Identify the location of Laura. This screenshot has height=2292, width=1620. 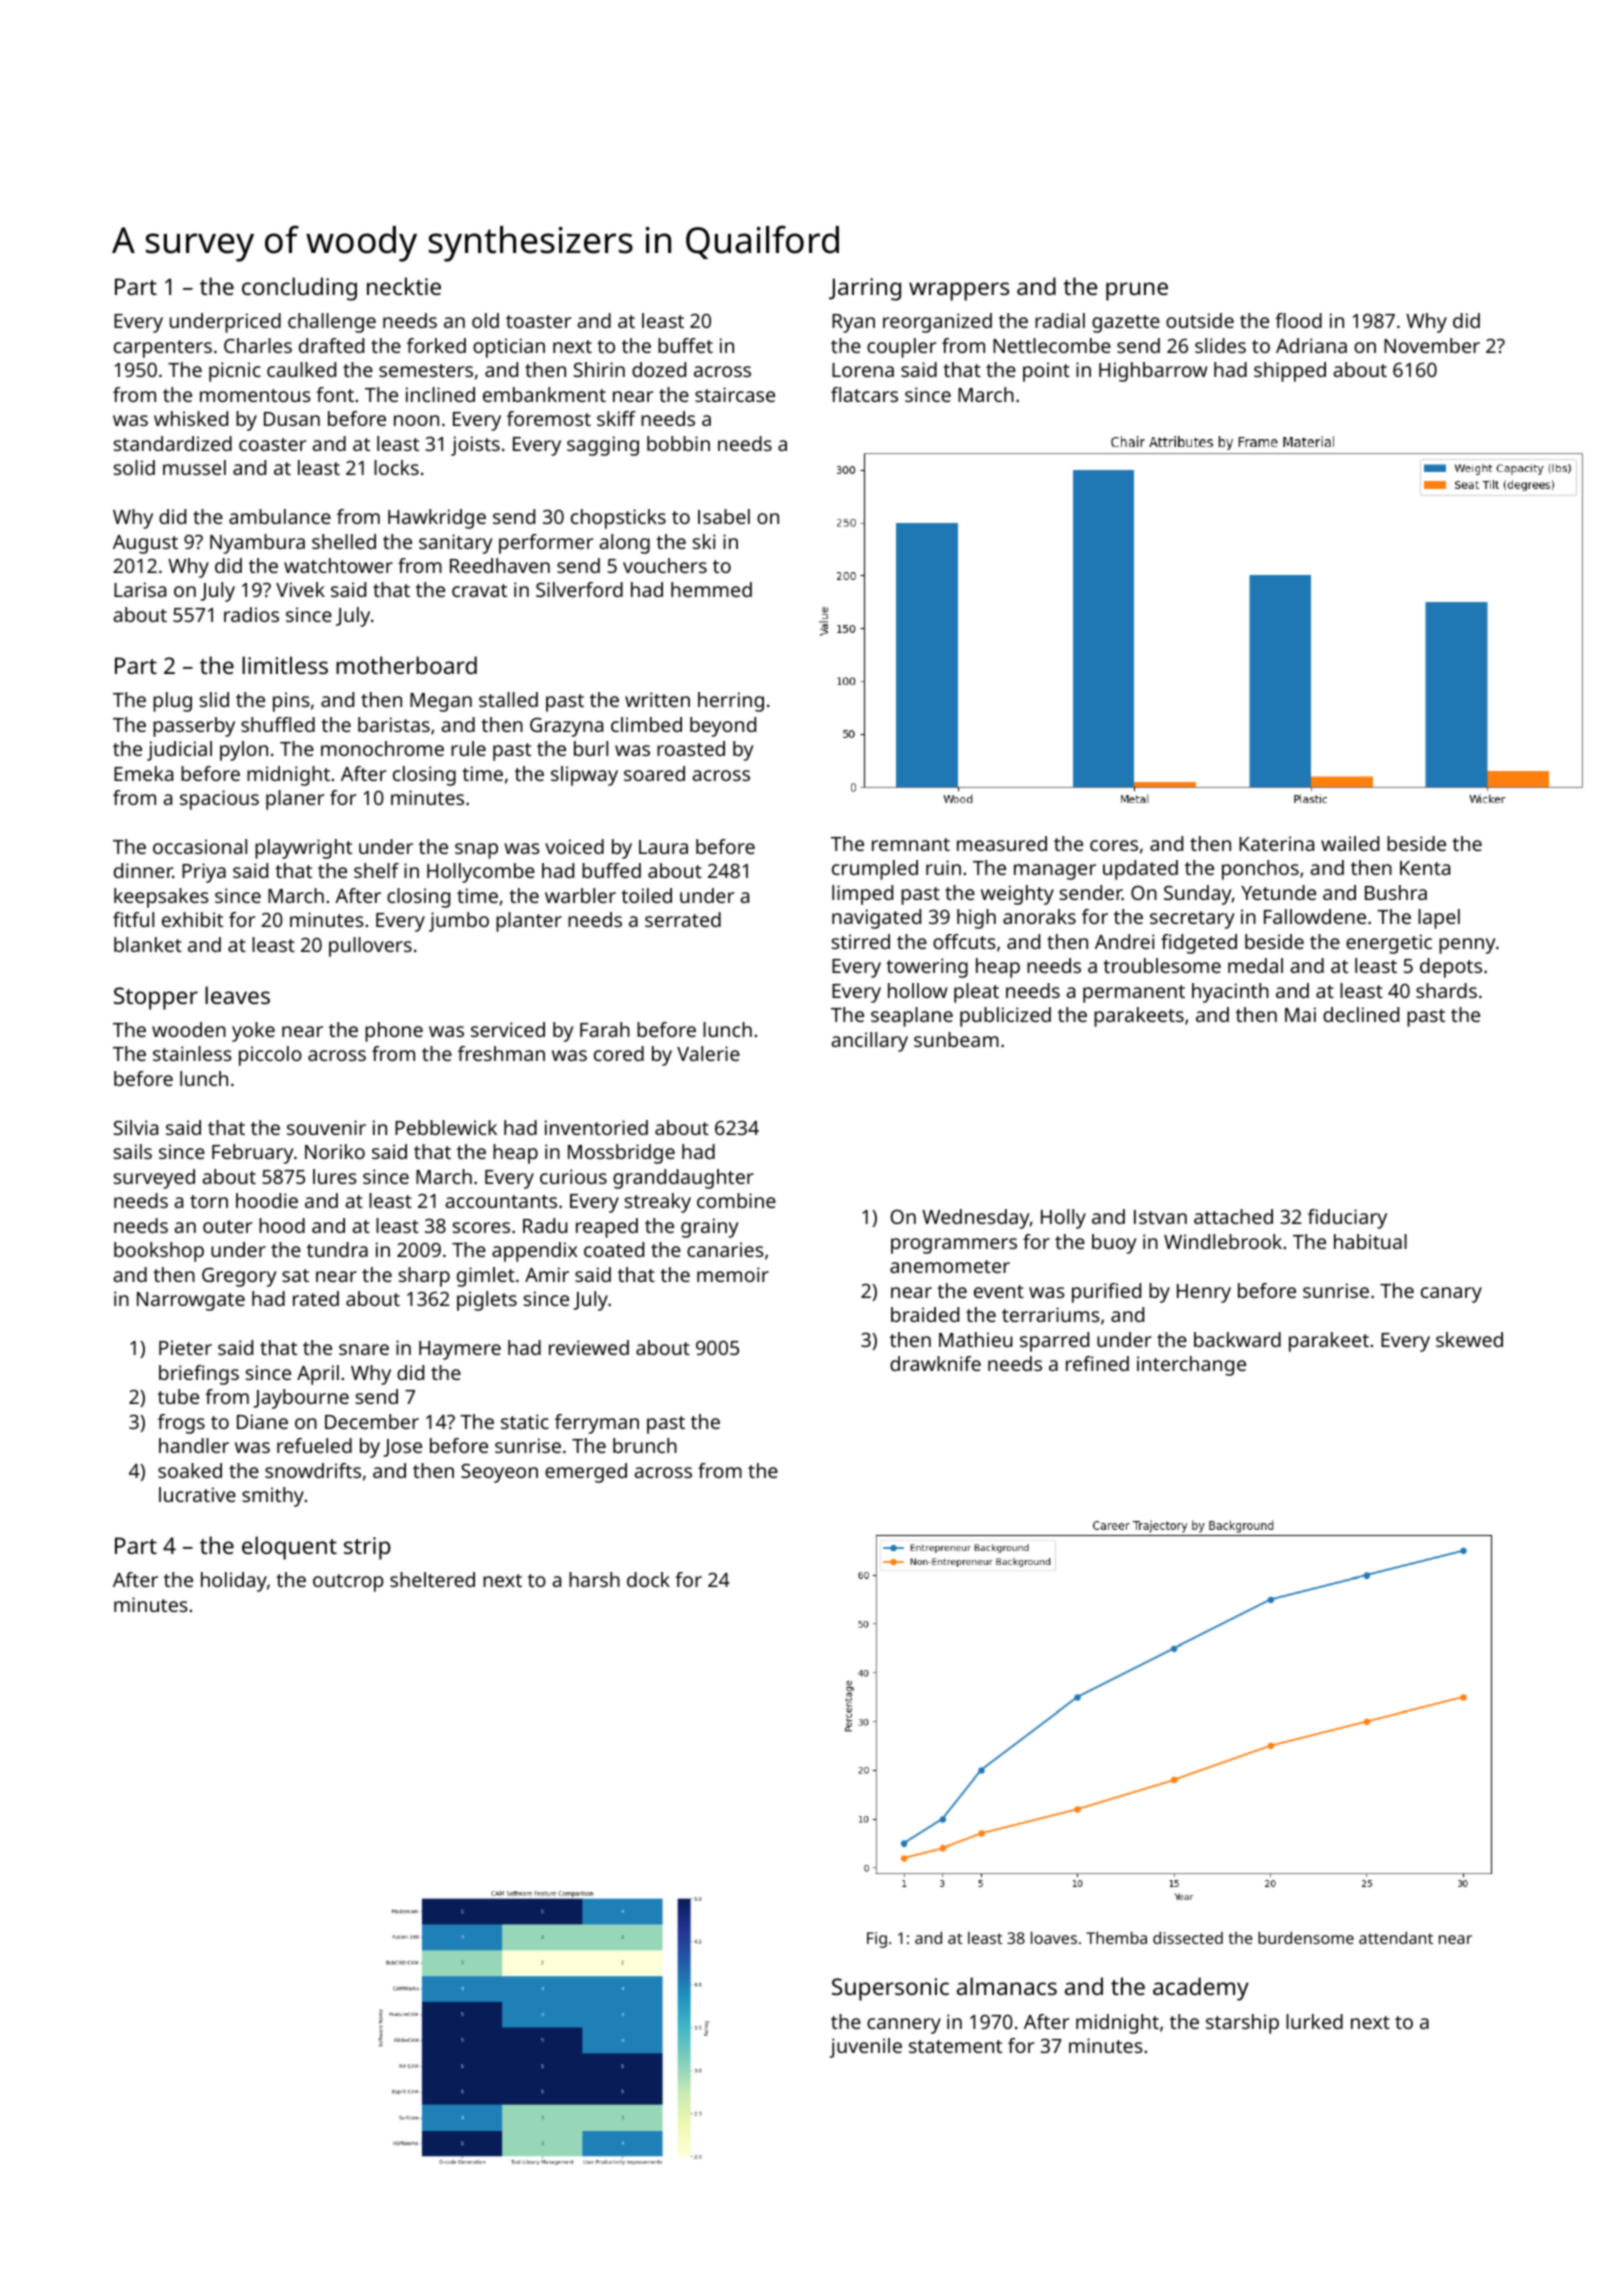
(663, 847).
